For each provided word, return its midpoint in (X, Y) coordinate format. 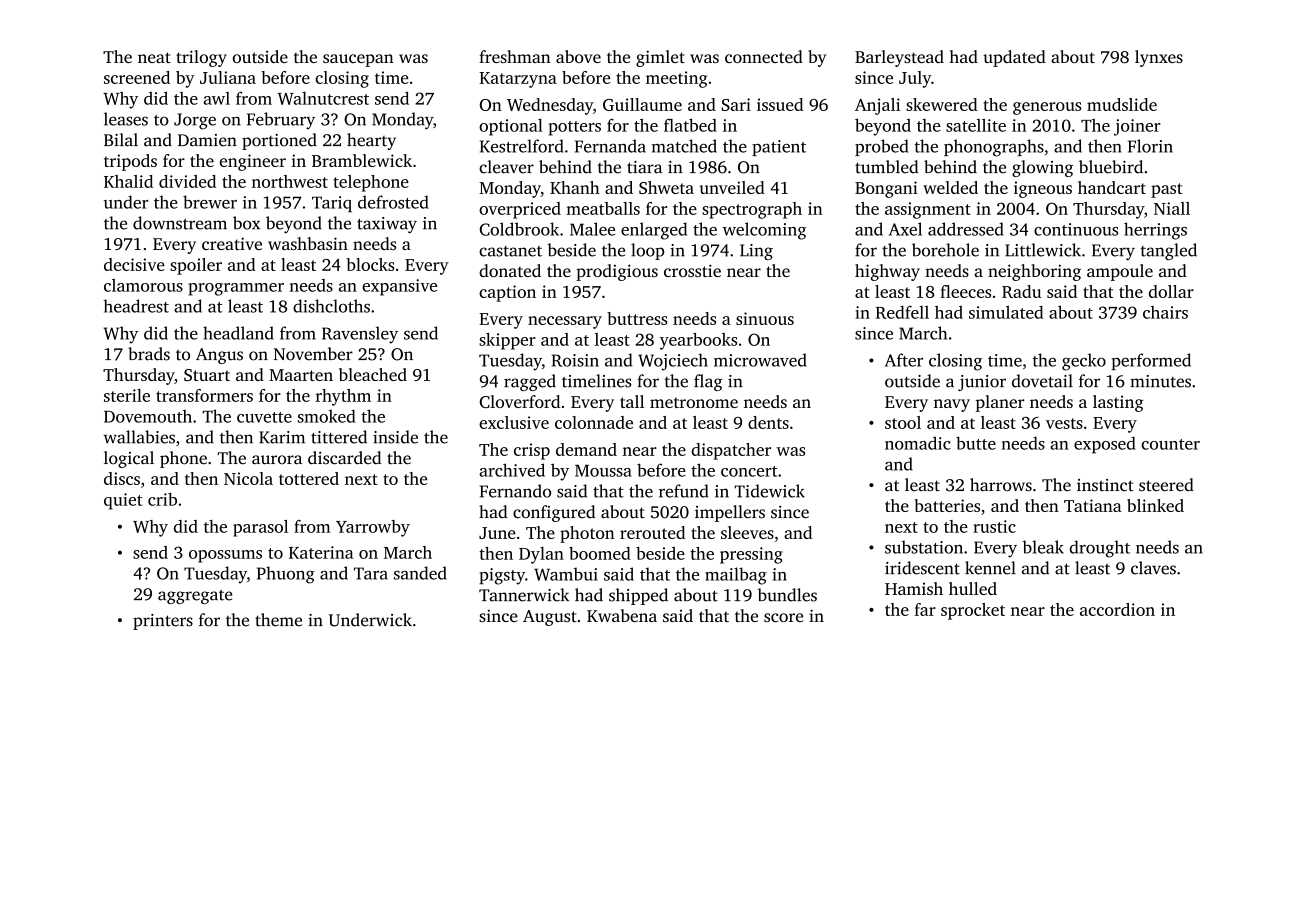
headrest (136, 306)
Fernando (515, 491)
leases (126, 119)
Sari (736, 104)
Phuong (286, 575)
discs (122, 478)
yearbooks (698, 341)
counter (1170, 444)
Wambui (566, 574)
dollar (1171, 291)
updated (1014, 58)
